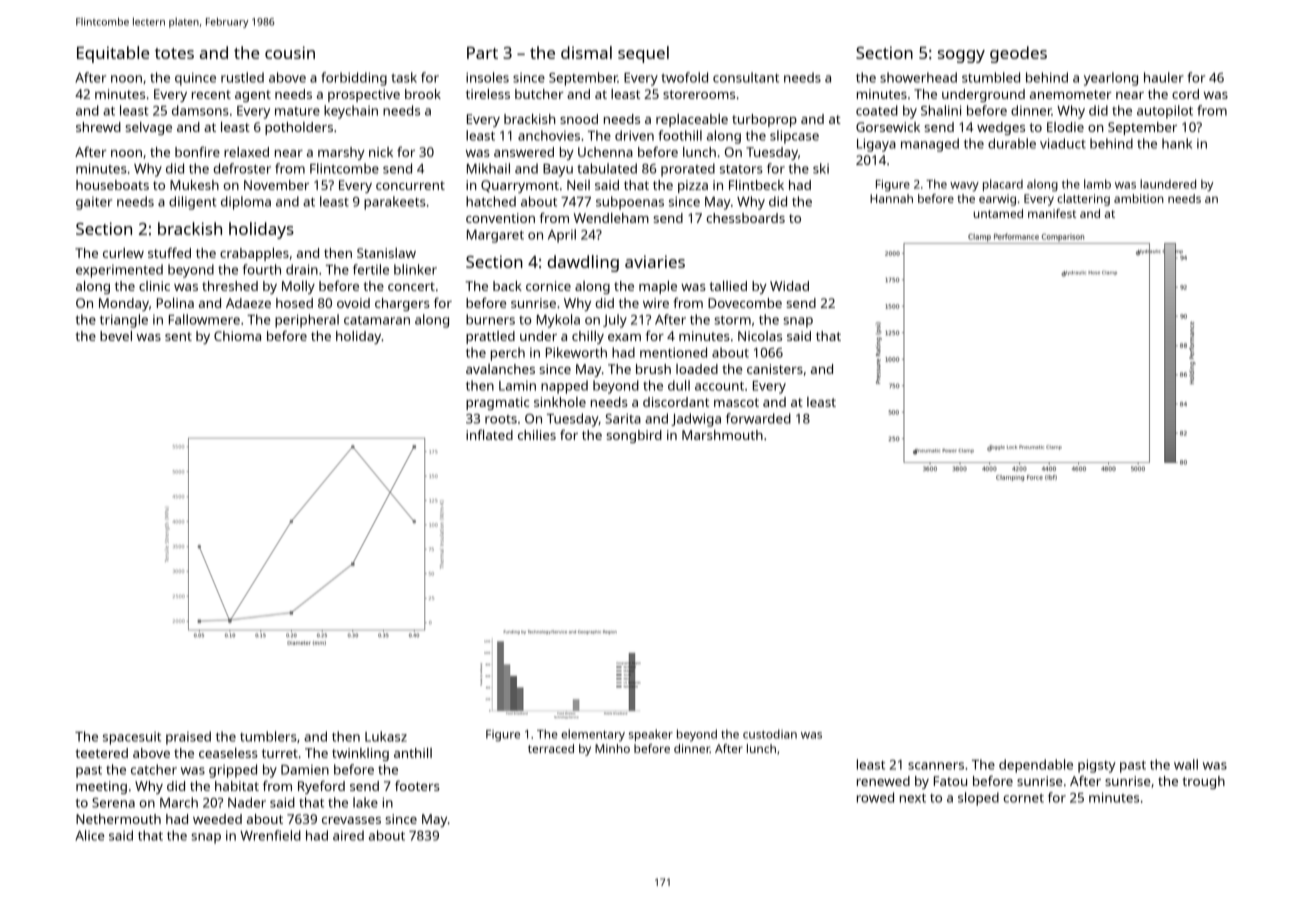 The height and width of the screenshot is (924, 1308). I want to click on sequel, so click(643, 54).
